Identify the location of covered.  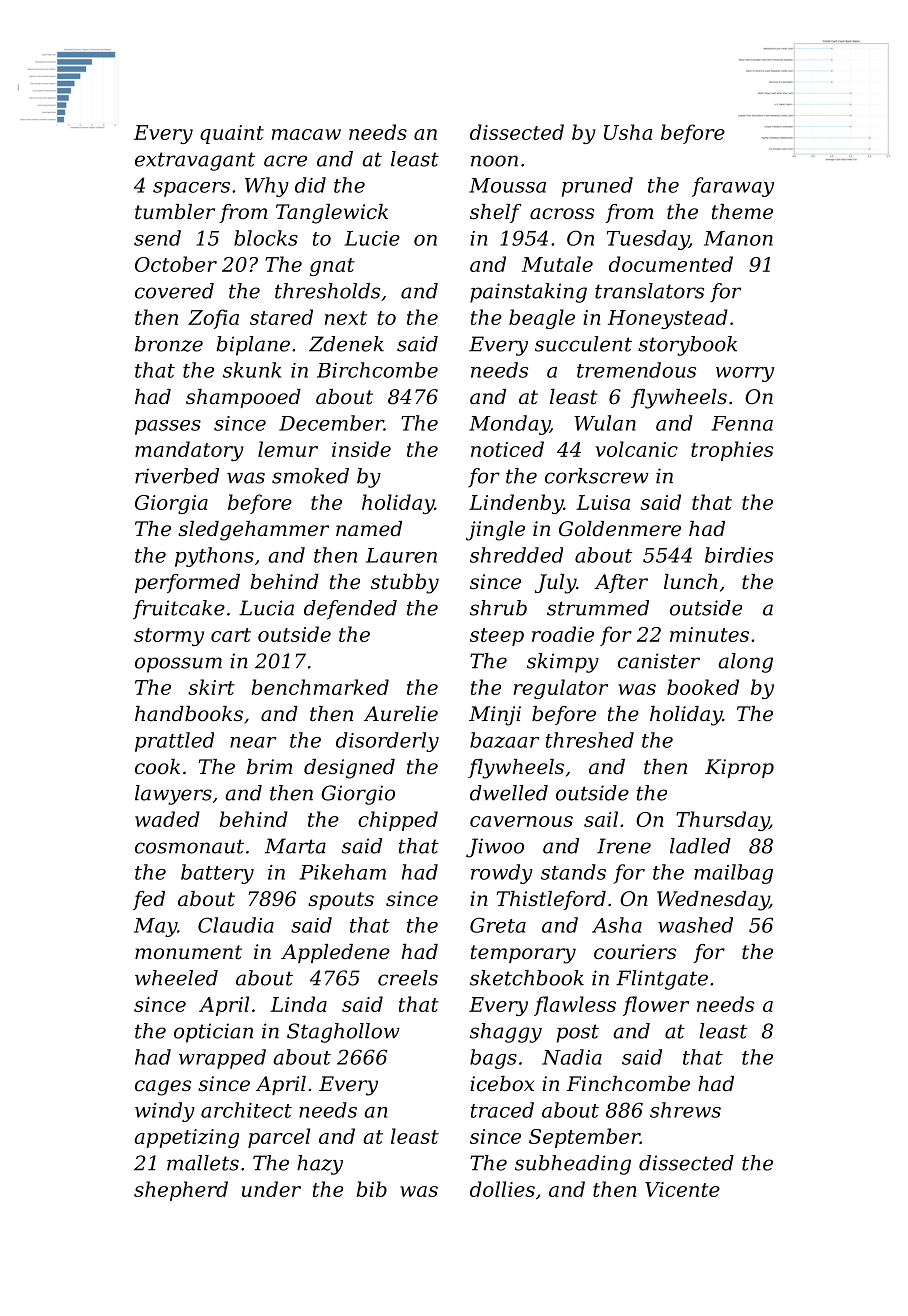
(174, 291).
